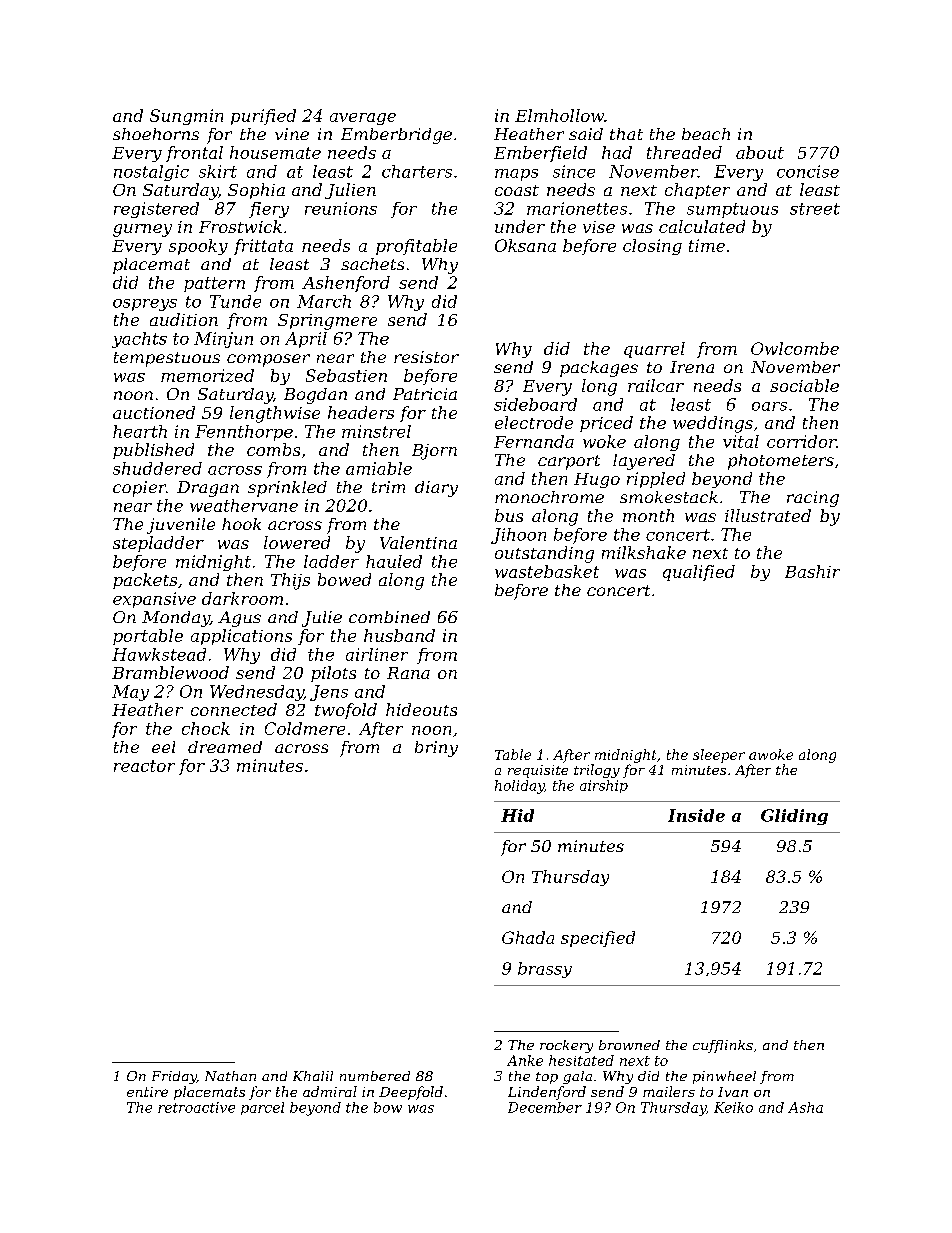 This screenshot has width=952, height=1233. Describe the element at coordinates (577, 1077) in the screenshot. I see `gala` at that location.
